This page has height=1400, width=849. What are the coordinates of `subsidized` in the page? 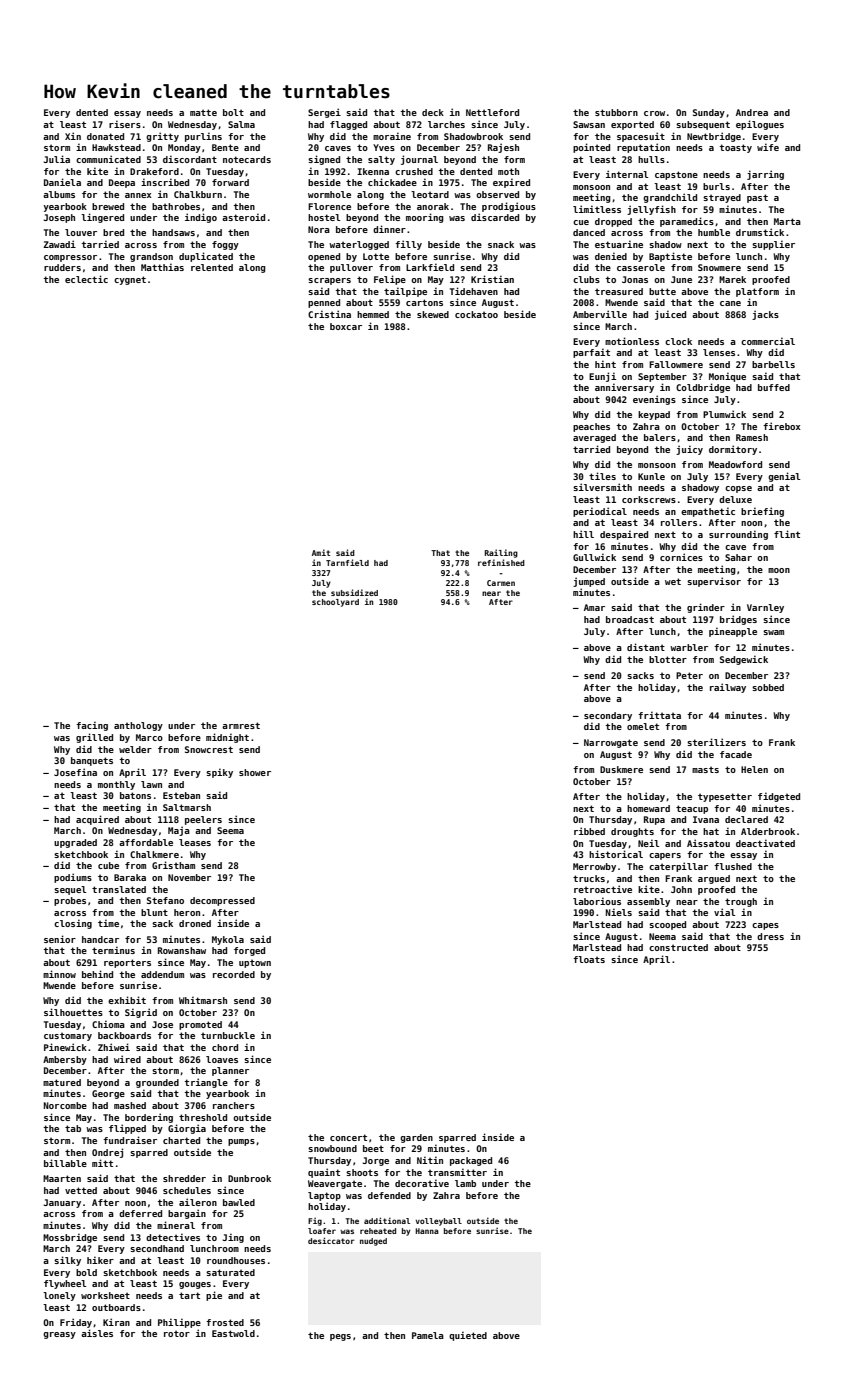 It's located at (354, 592).
